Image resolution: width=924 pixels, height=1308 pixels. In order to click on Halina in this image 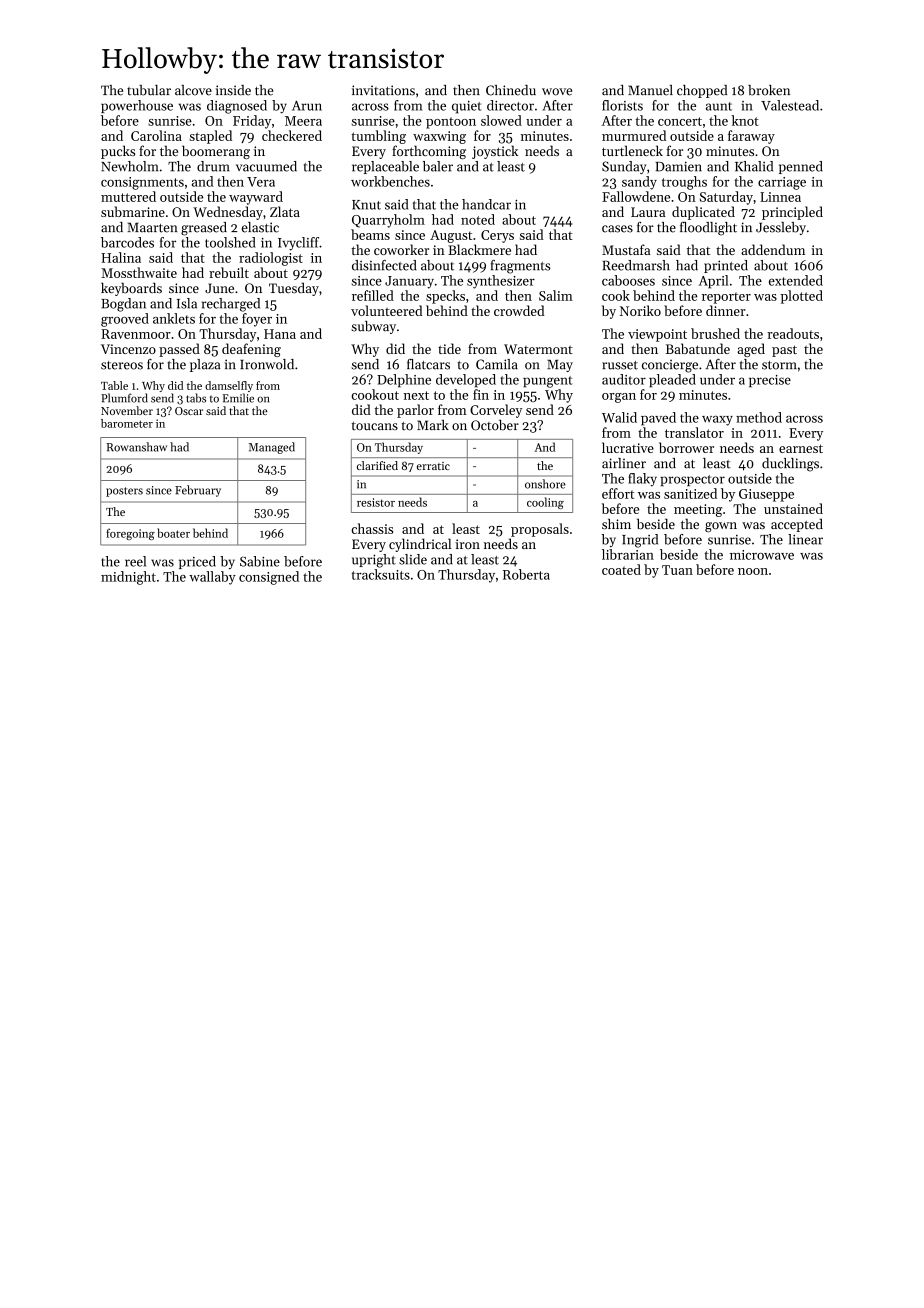, I will do `click(121, 257)`.
